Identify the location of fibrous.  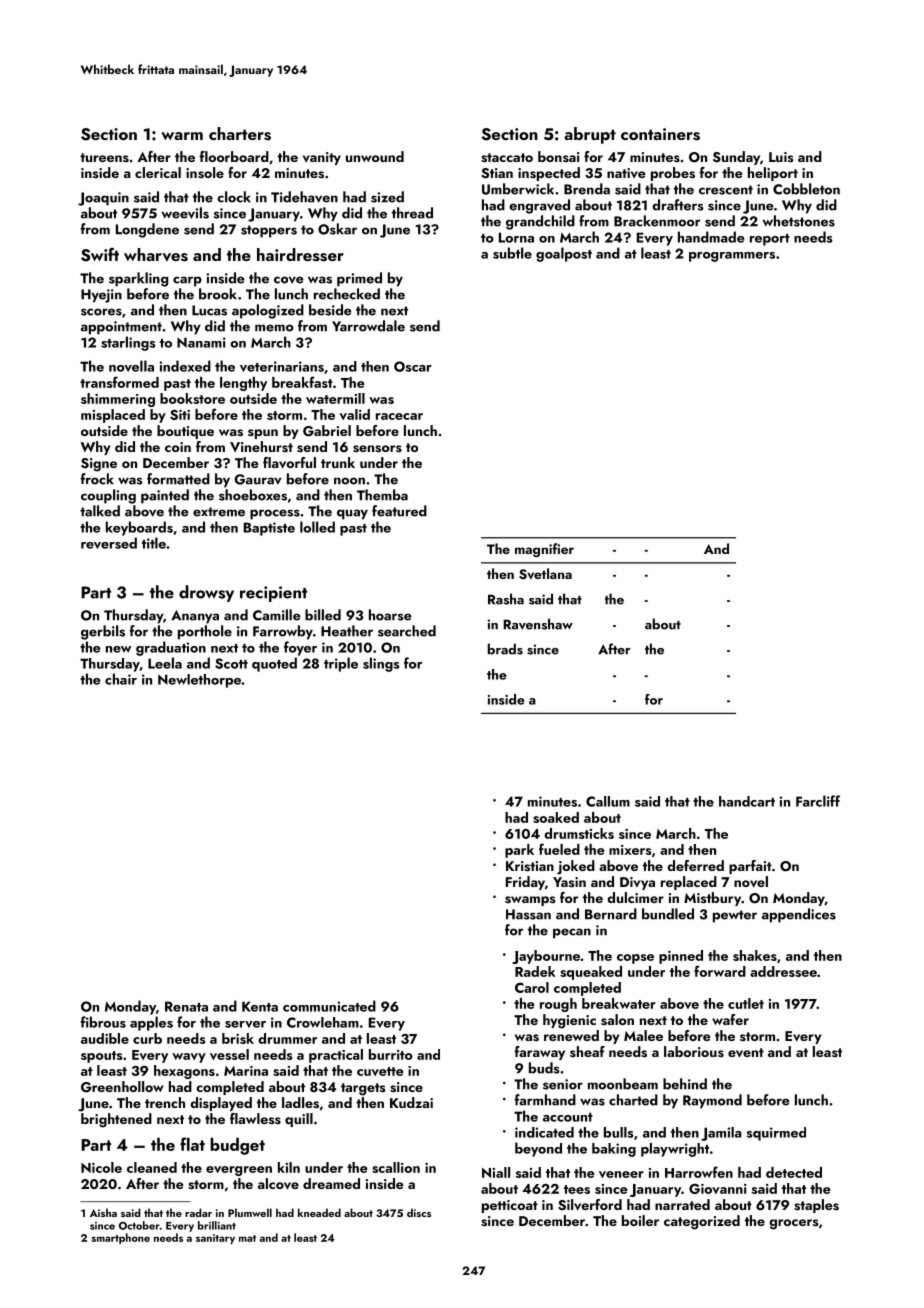
(103, 1022).
